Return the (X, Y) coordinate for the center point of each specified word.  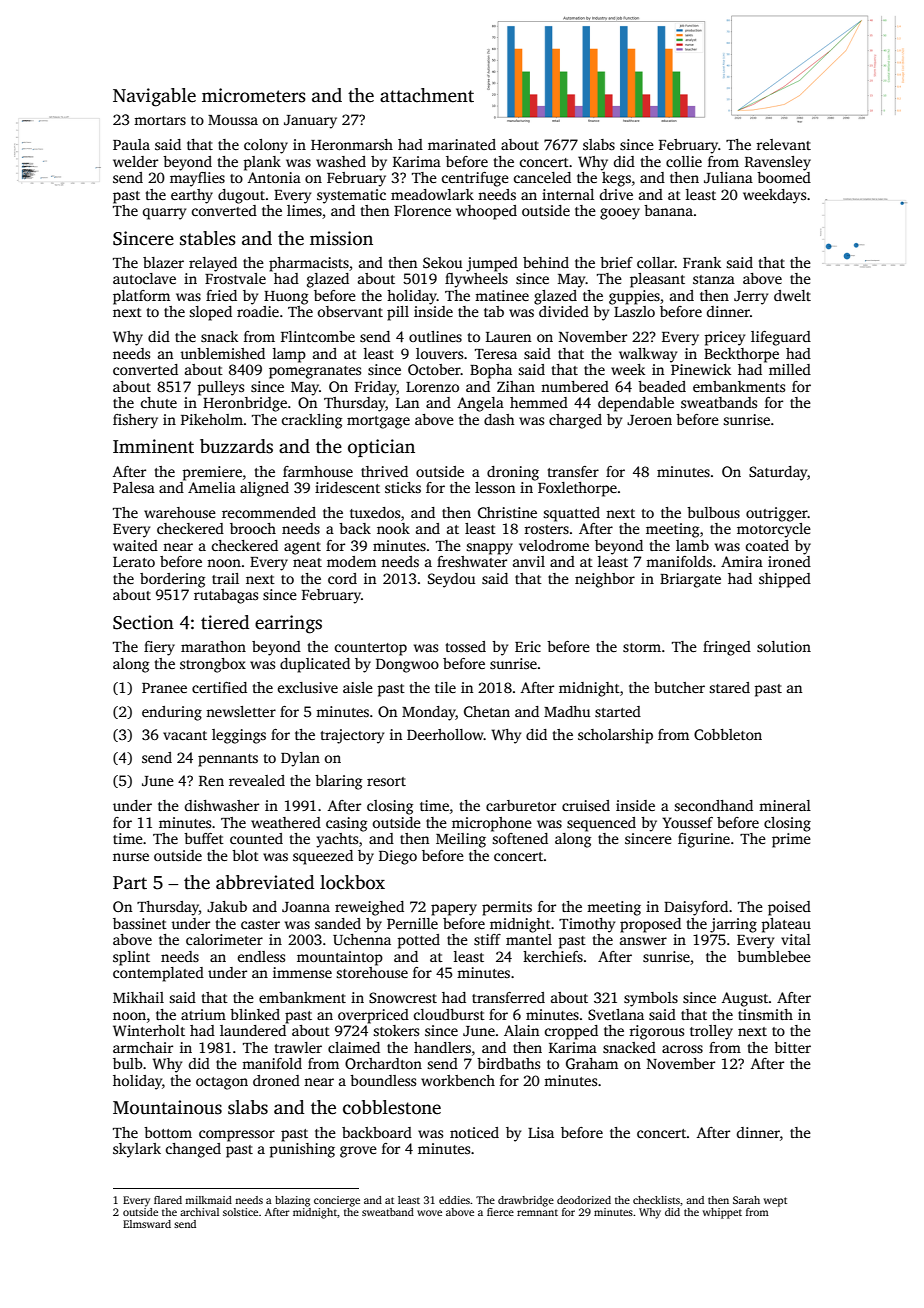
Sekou (442, 262)
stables (208, 238)
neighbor (605, 580)
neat (307, 562)
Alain (521, 1030)
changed (193, 1150)
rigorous (656, 1032)
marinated (462, 144)
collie (684, 161)
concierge (337, 1201)
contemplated (158, 974)
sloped (210, 313)
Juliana (728, 177)
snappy (489, 549)
